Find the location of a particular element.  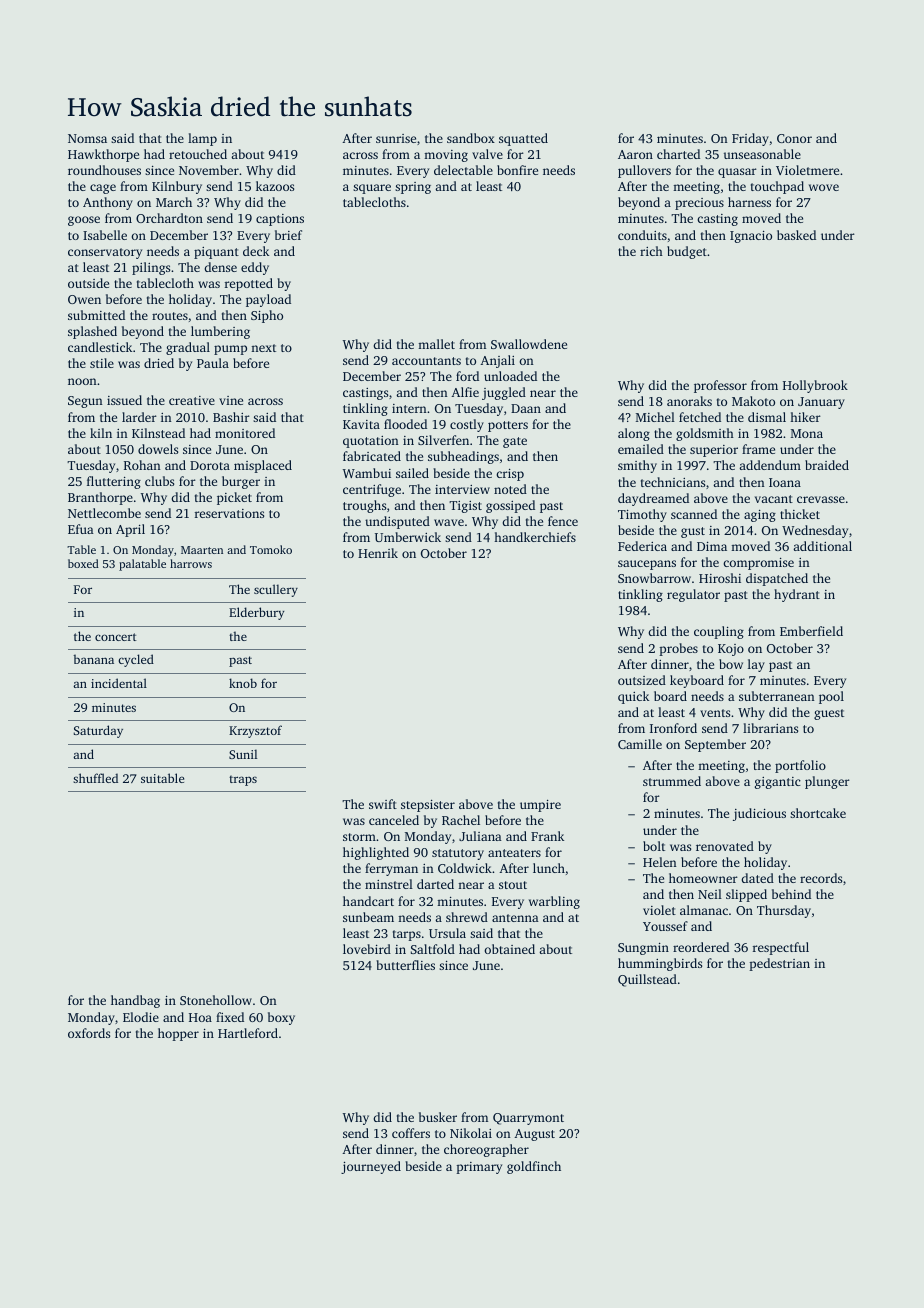

stepsister is located at coordinates (428, 806).
